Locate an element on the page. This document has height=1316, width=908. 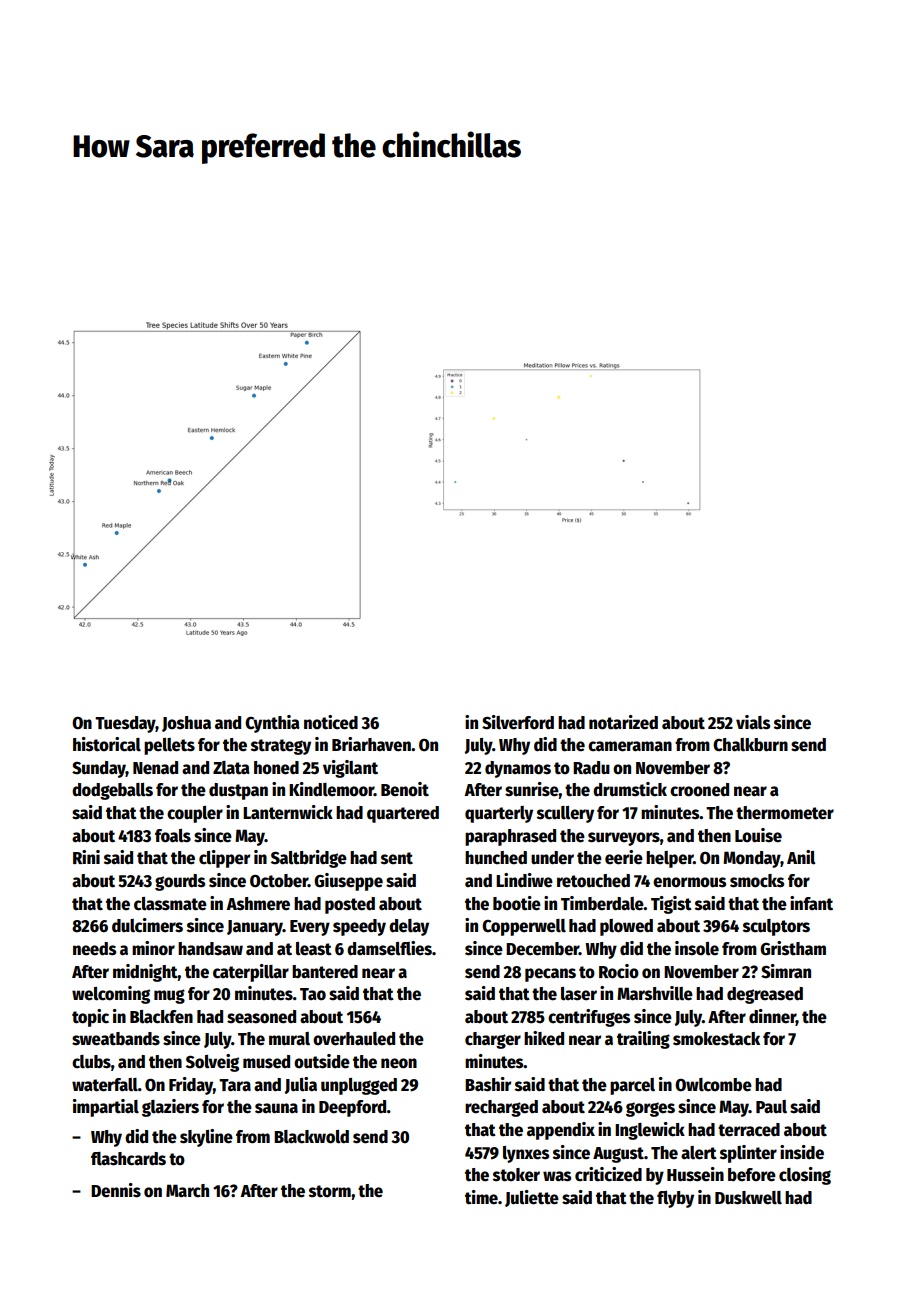
Rini is located at coordinates (86, 857).
